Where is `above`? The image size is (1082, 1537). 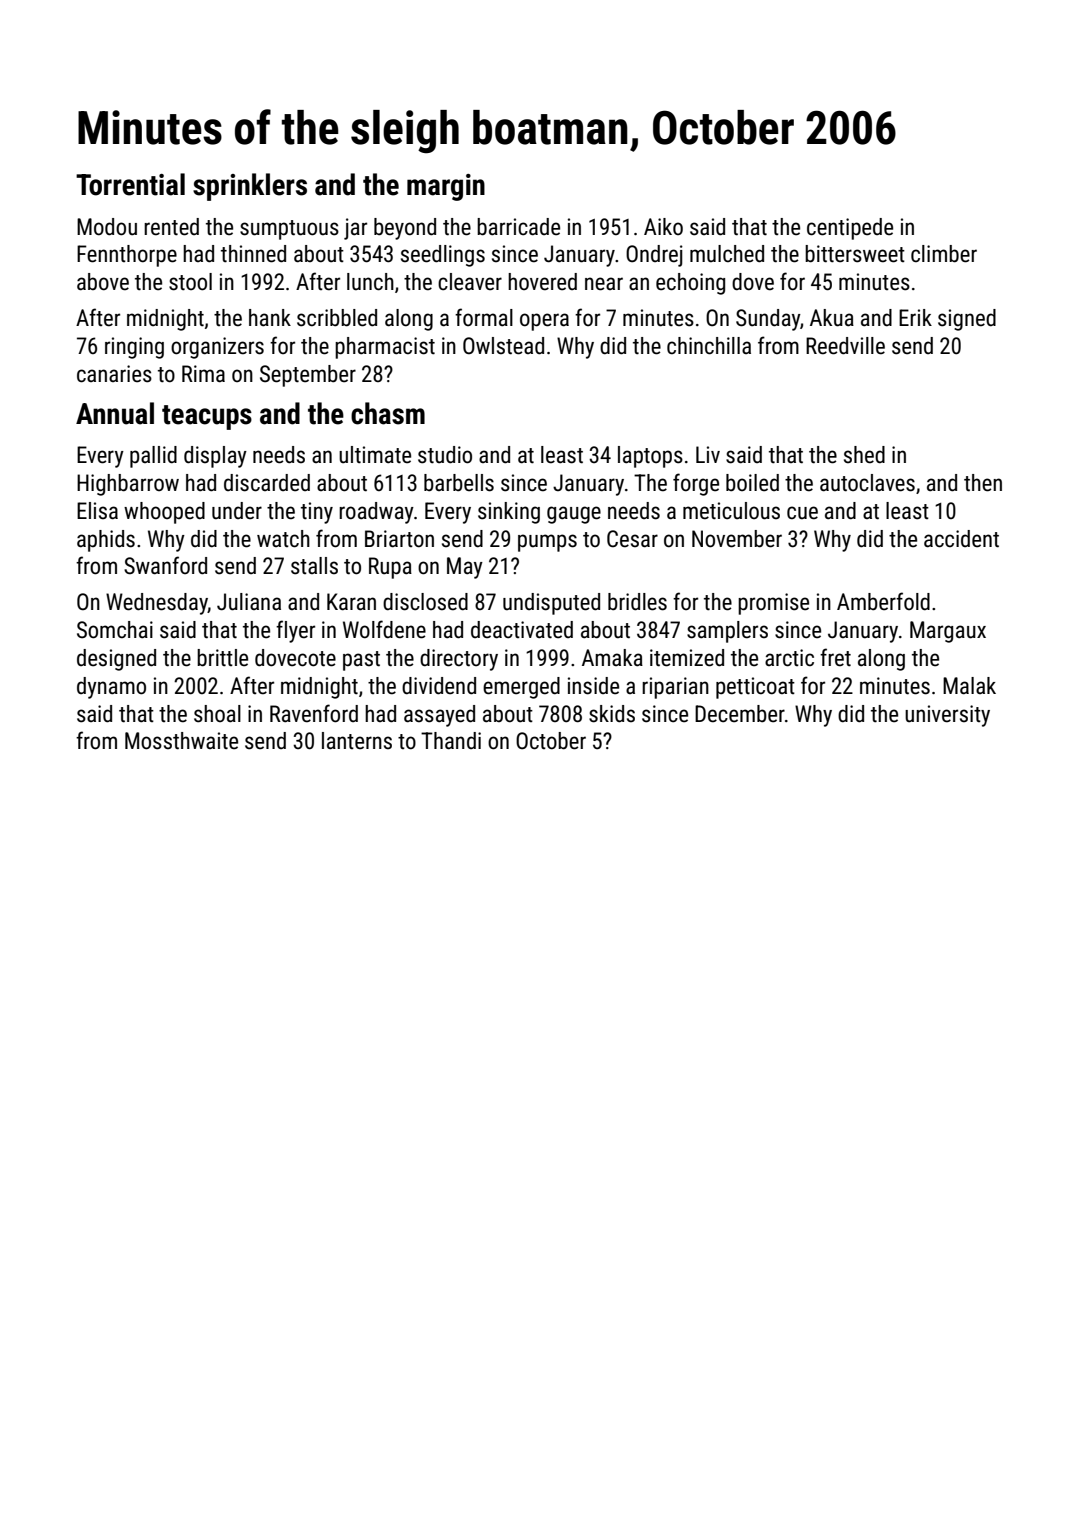 above is located at coordinates (103, 282).
